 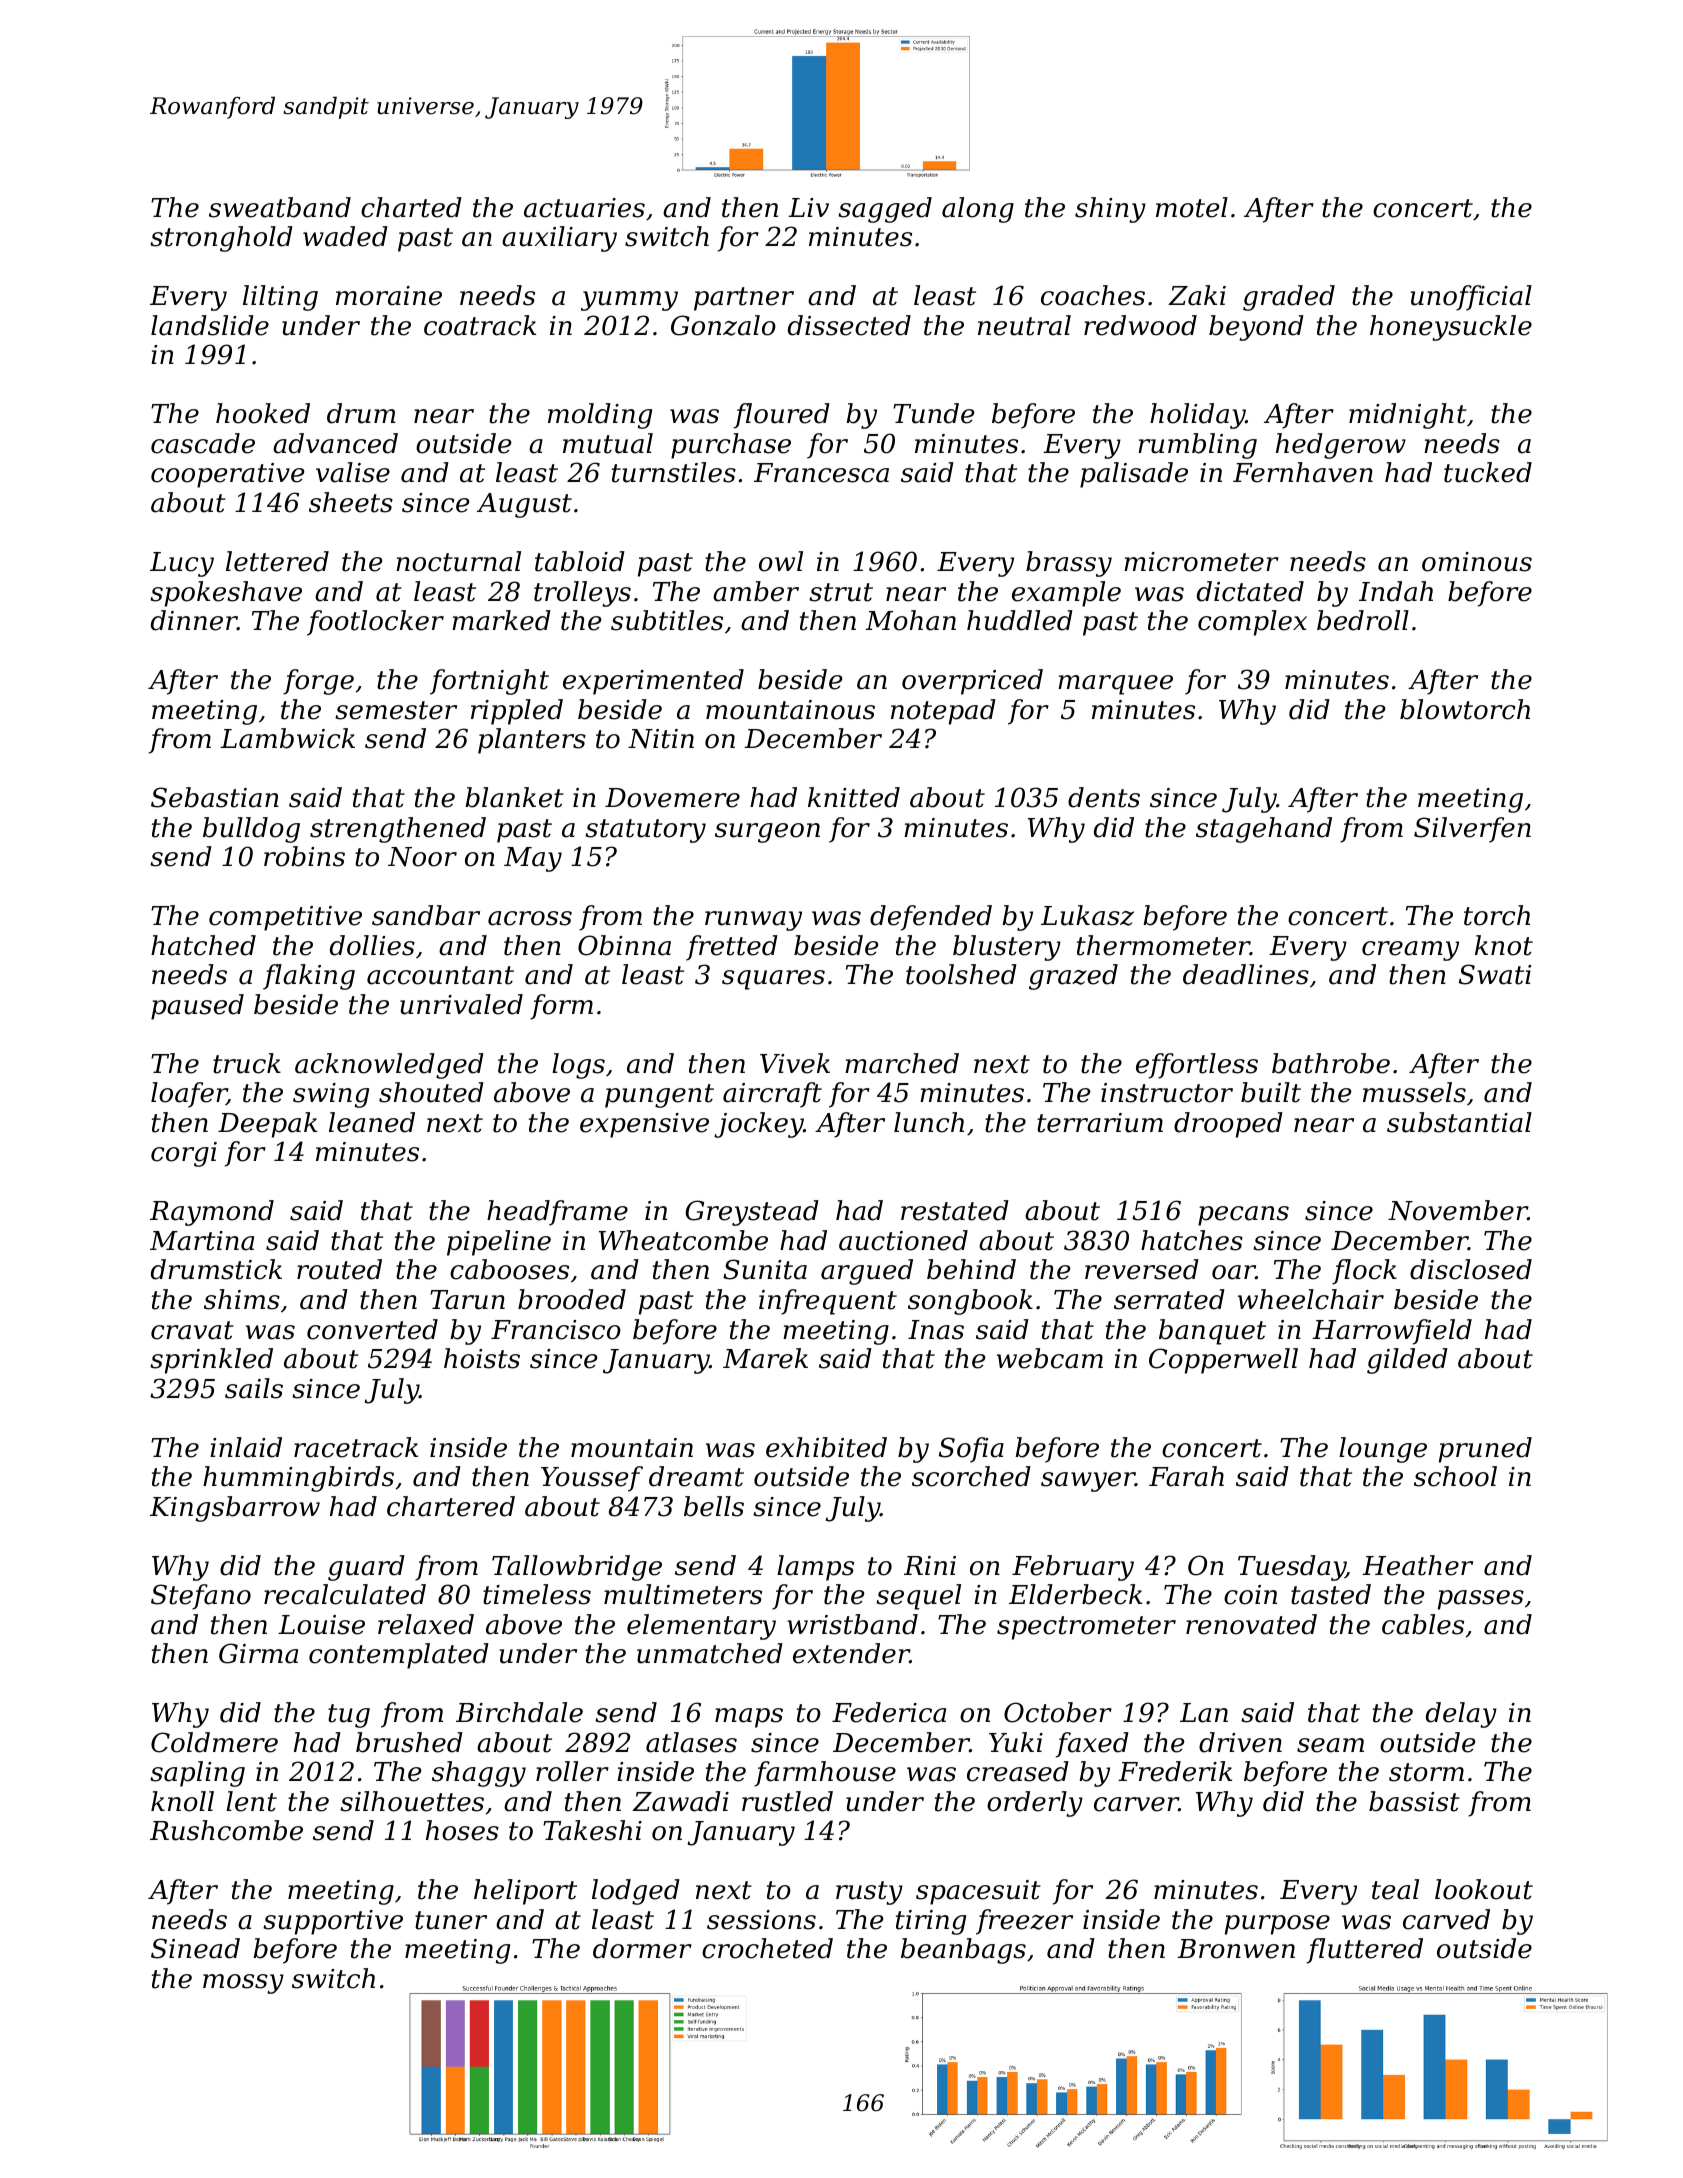 What do you see at coordinates (203, 945) in the screenshot?
I see `hatched` at bounding box center [203, 945].
